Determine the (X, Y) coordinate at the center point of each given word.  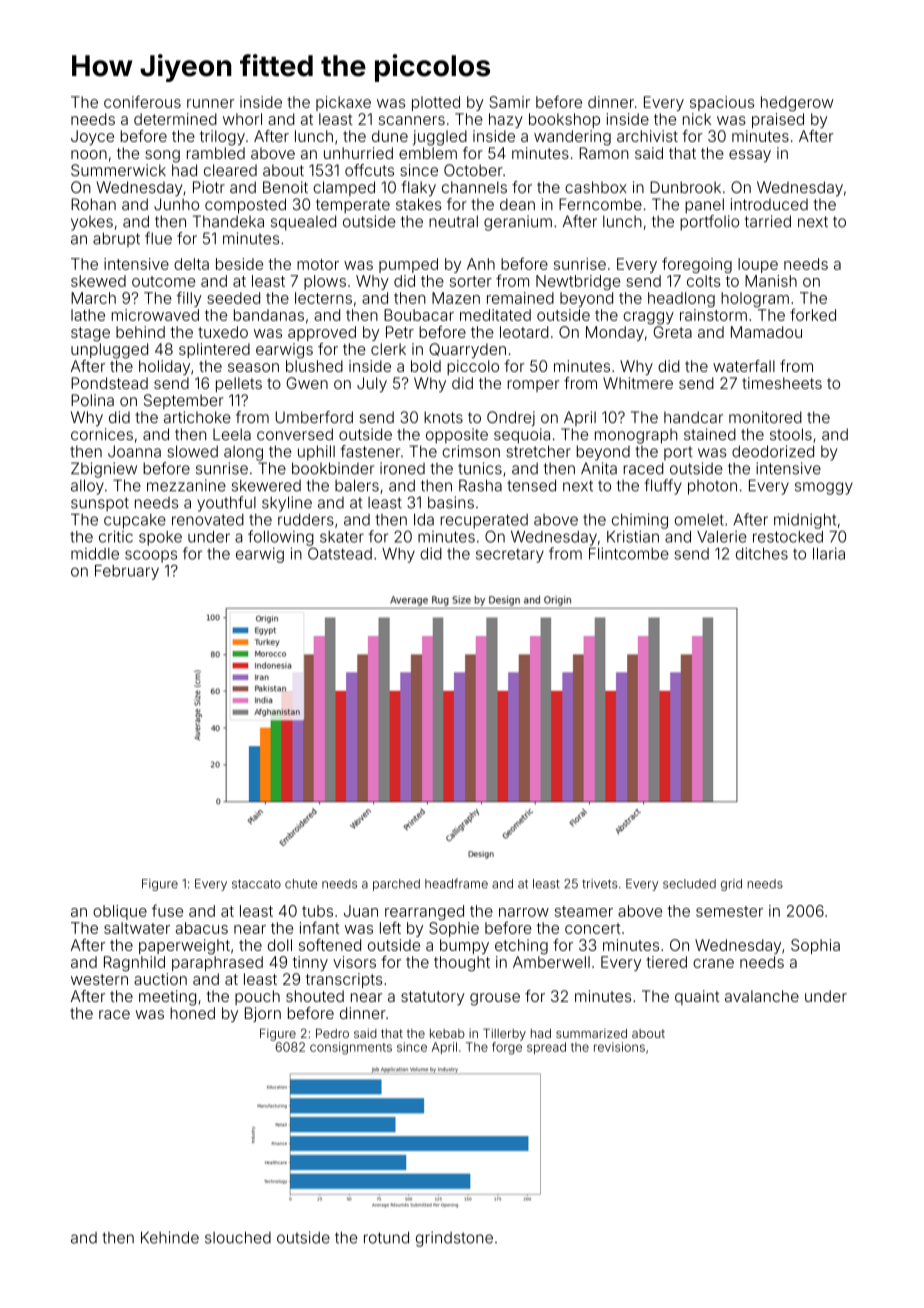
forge (507, 1048)
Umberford (314, 417)
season (253, 367)
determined (175, 119)
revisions (619, 1047)
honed (192, 1013)
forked (813, 314)
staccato (256, 884)
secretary (510, 555)
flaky (418, 189)
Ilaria (829, 553)
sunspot (100, 504)
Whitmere (638, 383)
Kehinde (170, 1237)
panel (704, 206)
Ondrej (511, 419)
